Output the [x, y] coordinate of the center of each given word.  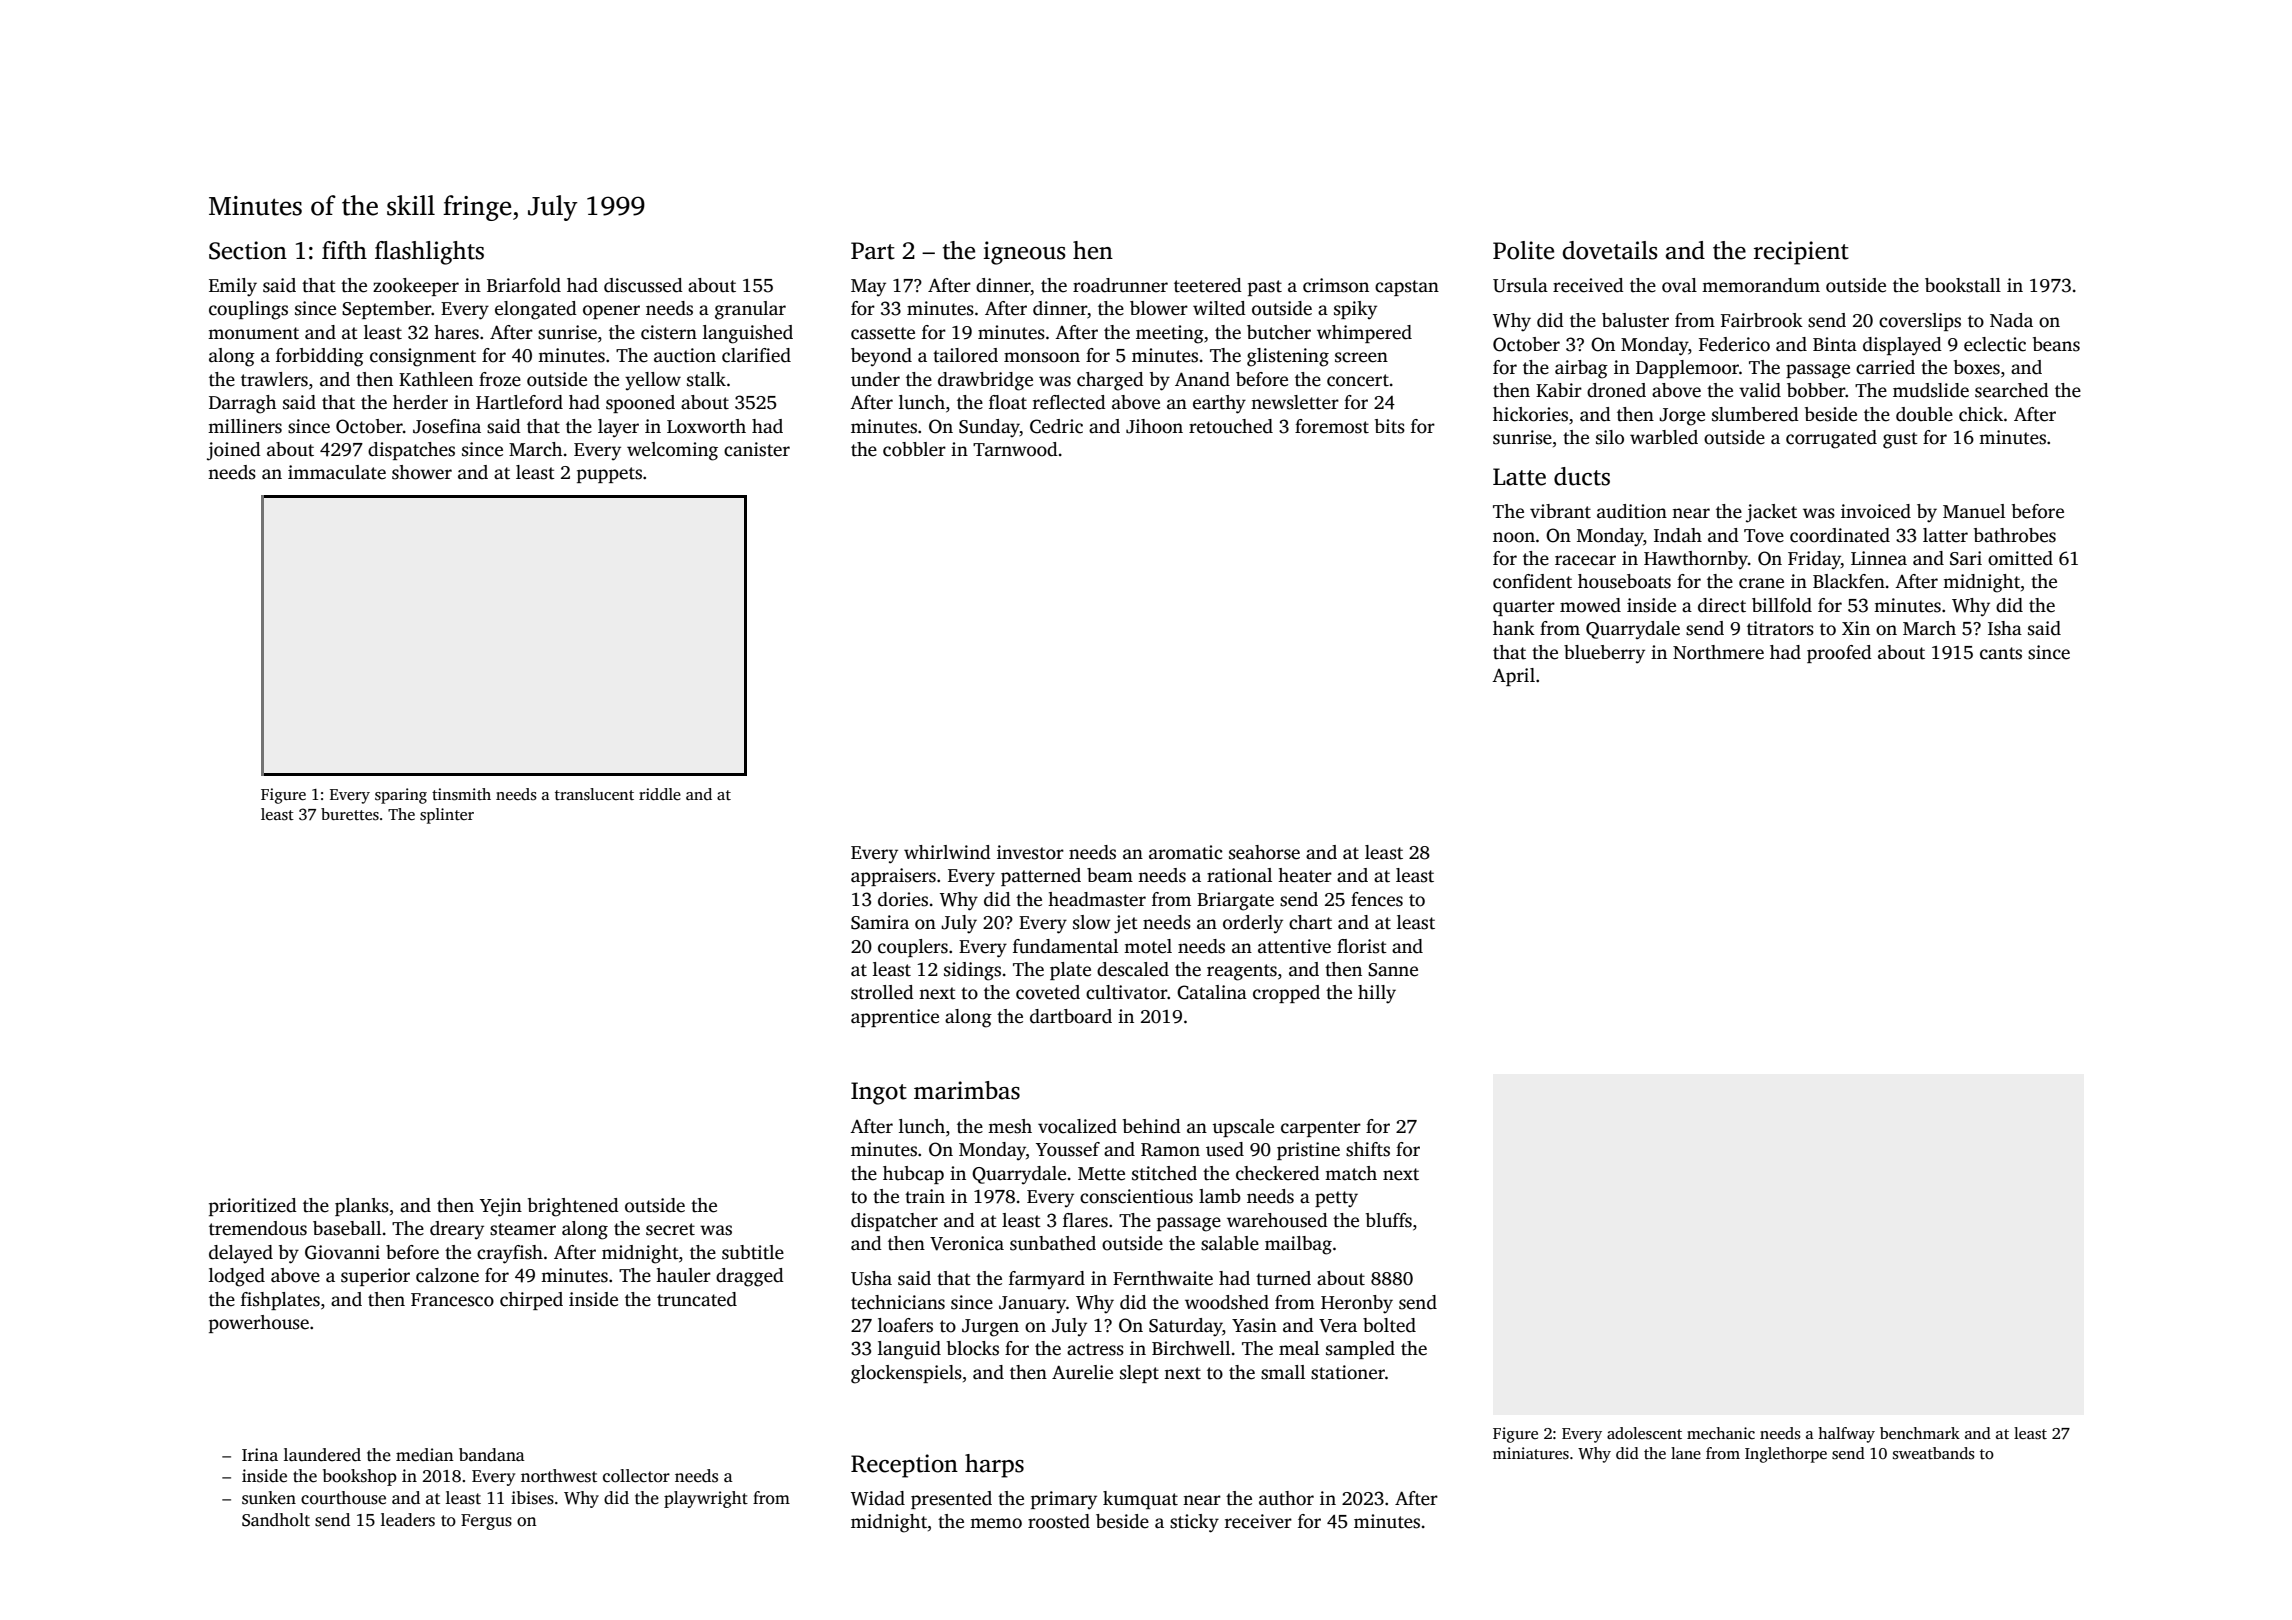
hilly [1377, 994]
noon [1514, 537]
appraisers [893, 877]
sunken [269, 1498]
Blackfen [1849, 581]
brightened [573, 1207]
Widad [878, 1498]
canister [757, 449]
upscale [1243, 1128]
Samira [880, 922]
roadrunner [1120, 285]
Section [248, 250]
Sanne [1393, 970]
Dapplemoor [1687, 369]
